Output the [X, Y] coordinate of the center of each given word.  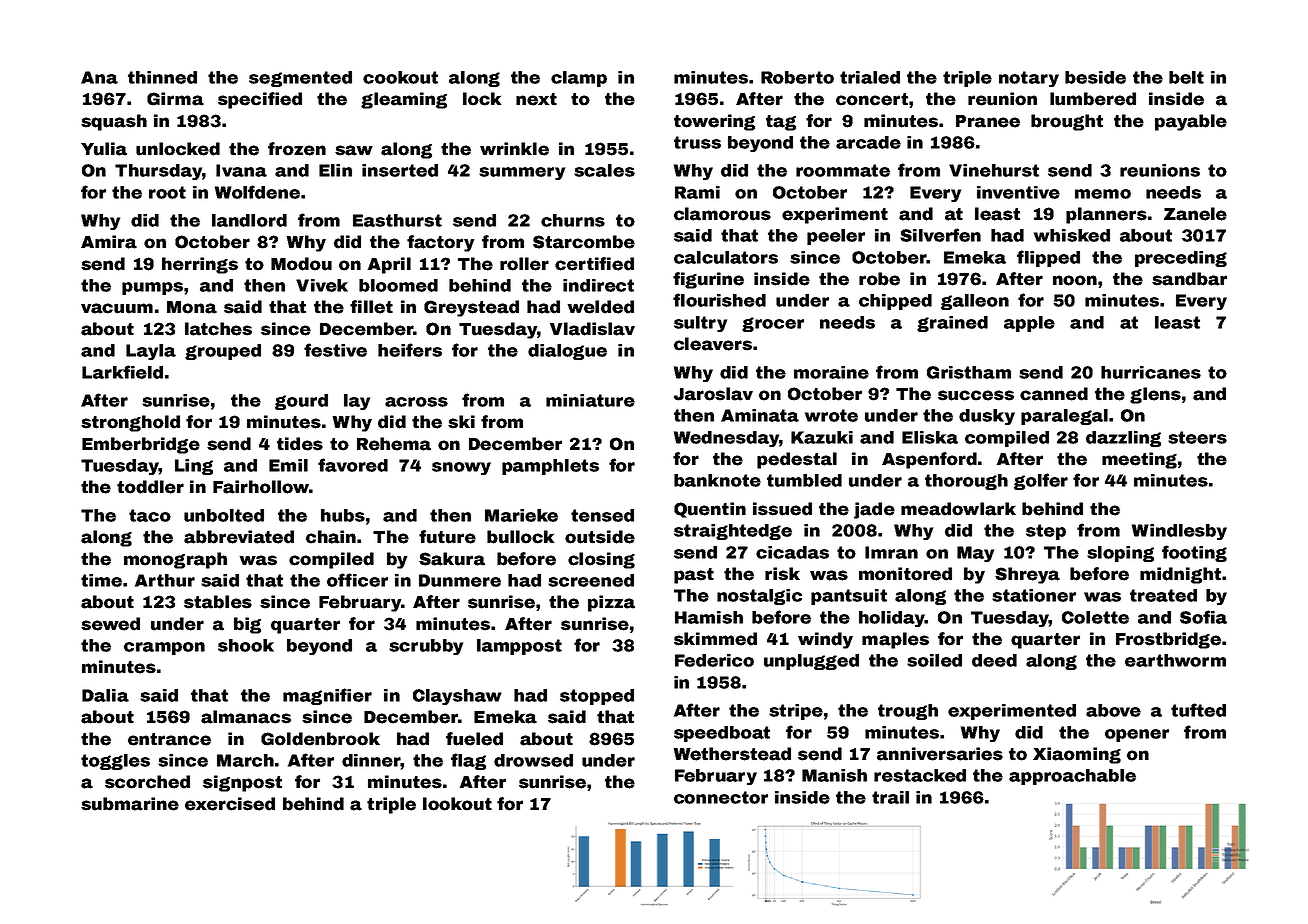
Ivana [241, 170]
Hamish [709, 617]
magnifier [327, 696]
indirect [598, 285]
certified [594, 264]
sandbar [1189, 279]
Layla [151, 352]
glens [1155, 395]
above [1113, 710]
